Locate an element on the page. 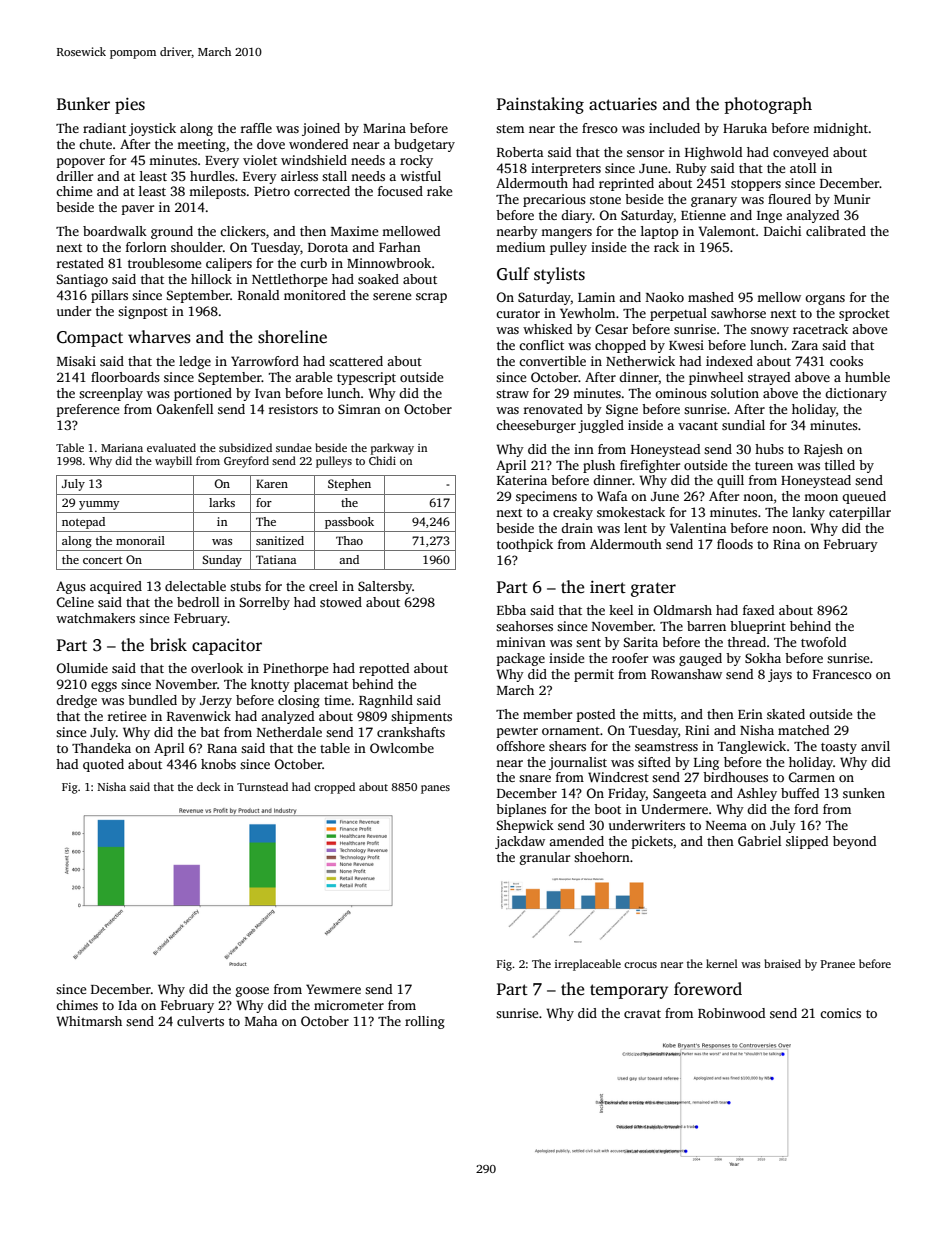 The height and width of the image is (1233, 952). Oakenfell is located at coordinates (185, 409).
